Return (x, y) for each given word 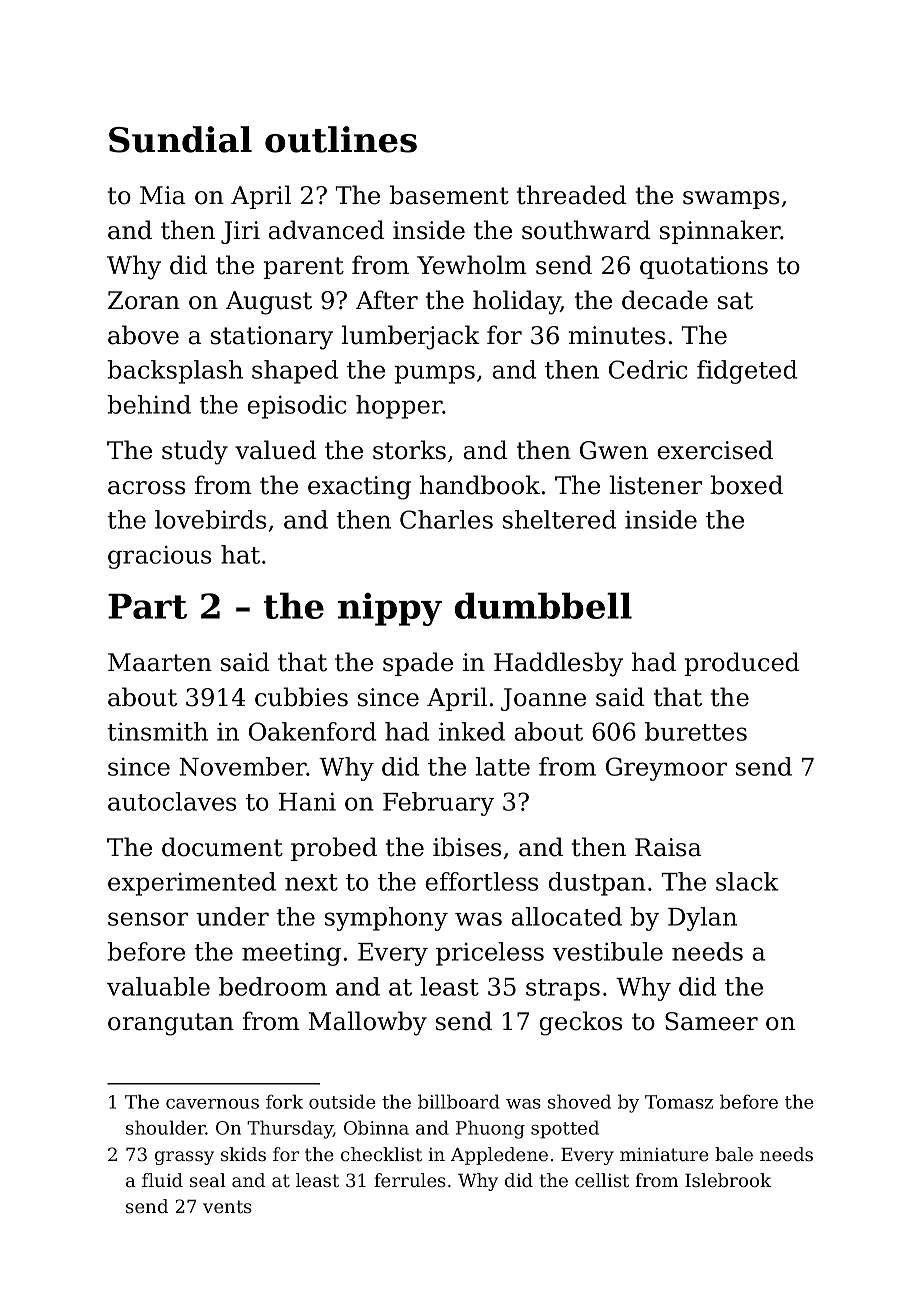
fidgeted (747, 372)
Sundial (180, 139)
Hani (307, 802)
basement (449, 195)
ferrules (410, 1180)
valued (276, 450)
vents (227, 1206)
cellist (602, 1180)
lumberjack (410, 337)
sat (735, 301)
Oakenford (312, 731)
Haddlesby (558, 664)
